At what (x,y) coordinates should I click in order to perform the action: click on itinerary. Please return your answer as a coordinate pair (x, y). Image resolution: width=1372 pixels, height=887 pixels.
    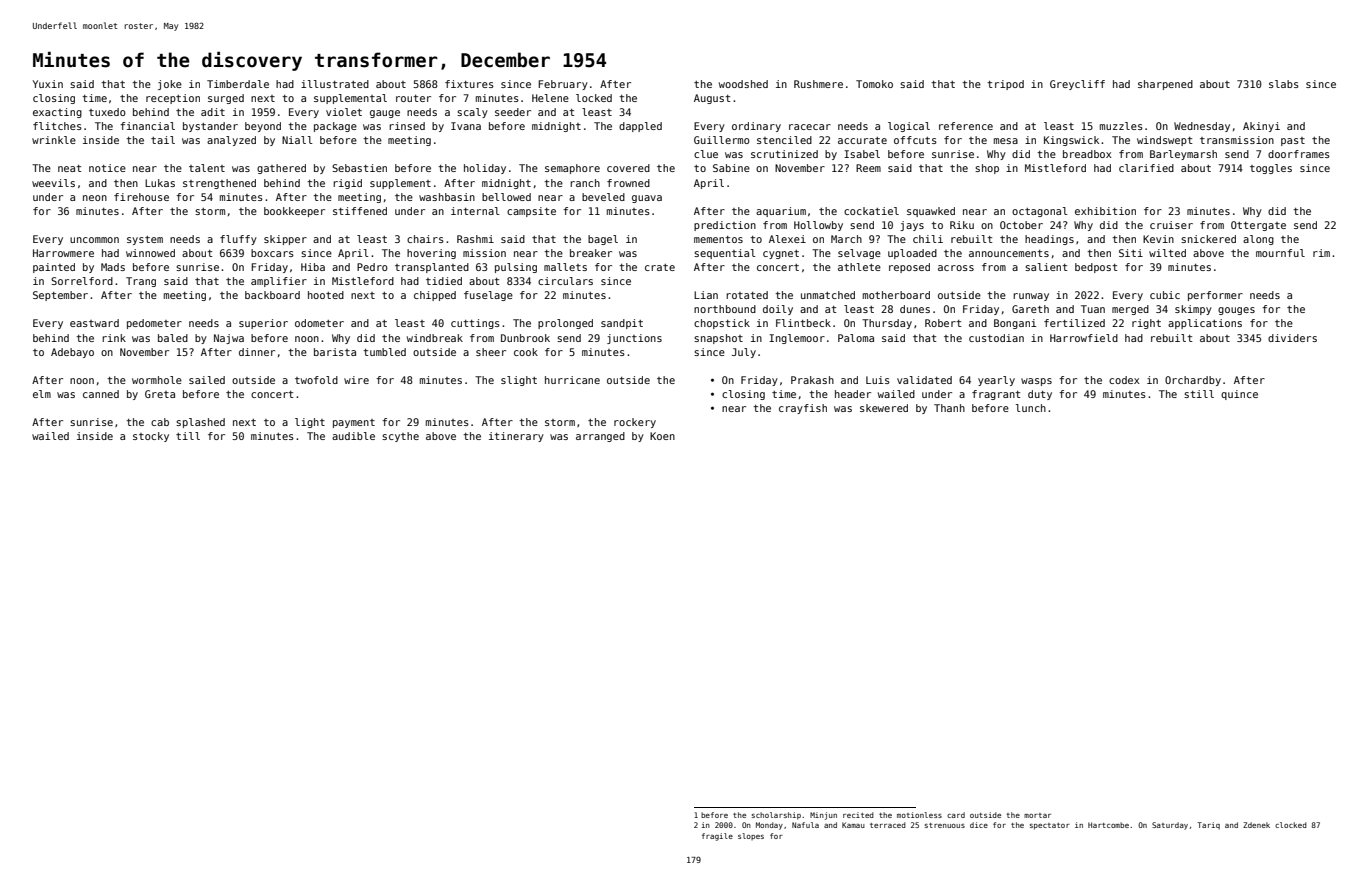
    Looking at the image, I should click on (516, 437).
